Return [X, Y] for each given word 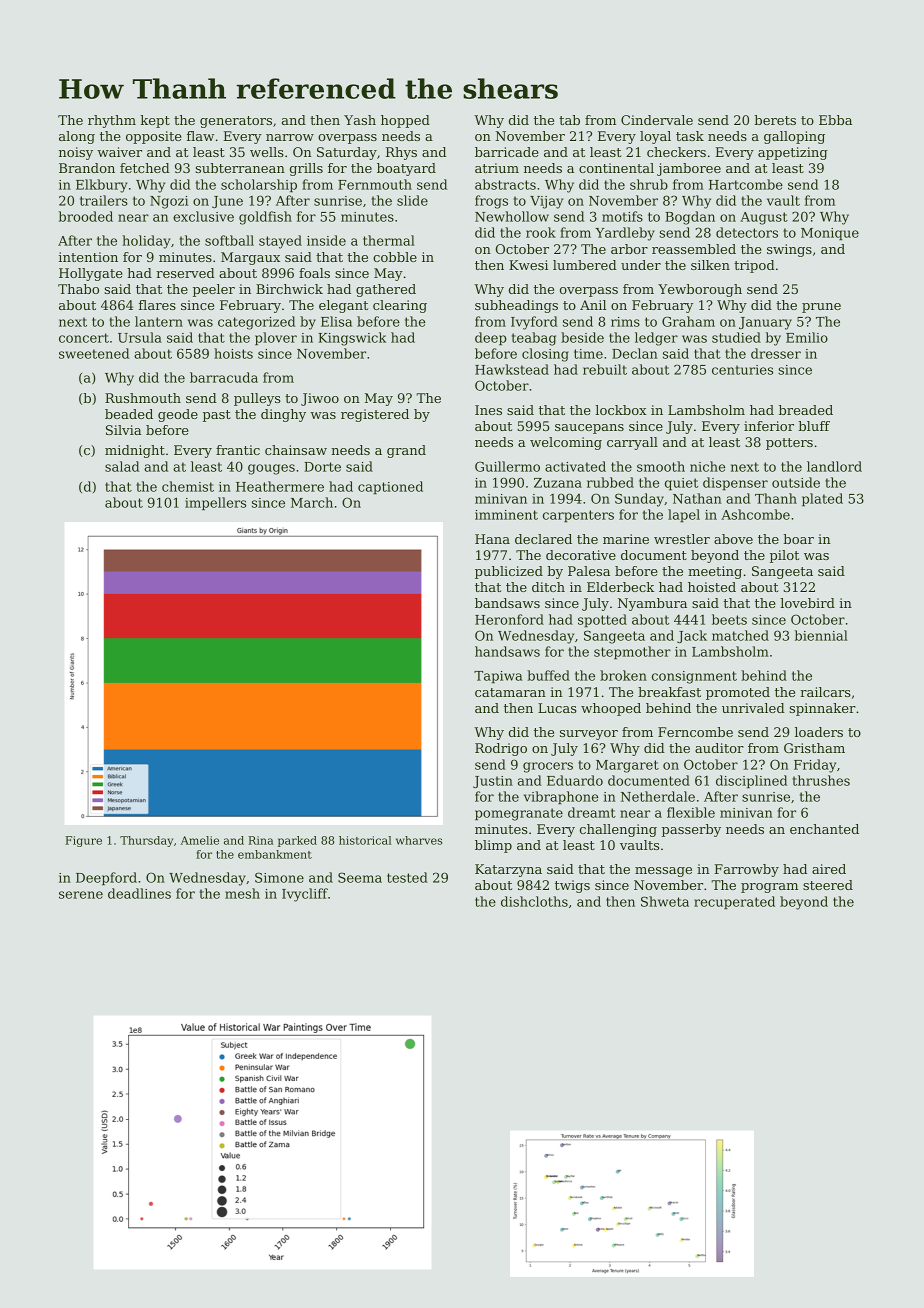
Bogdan [690, 218]
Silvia [124, 430]
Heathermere [280, 486]
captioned [390, 487]
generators [236, 122]
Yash [360, 120]
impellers [215, 503]
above [733, 539]
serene [81, 895]
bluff [814, 426]
